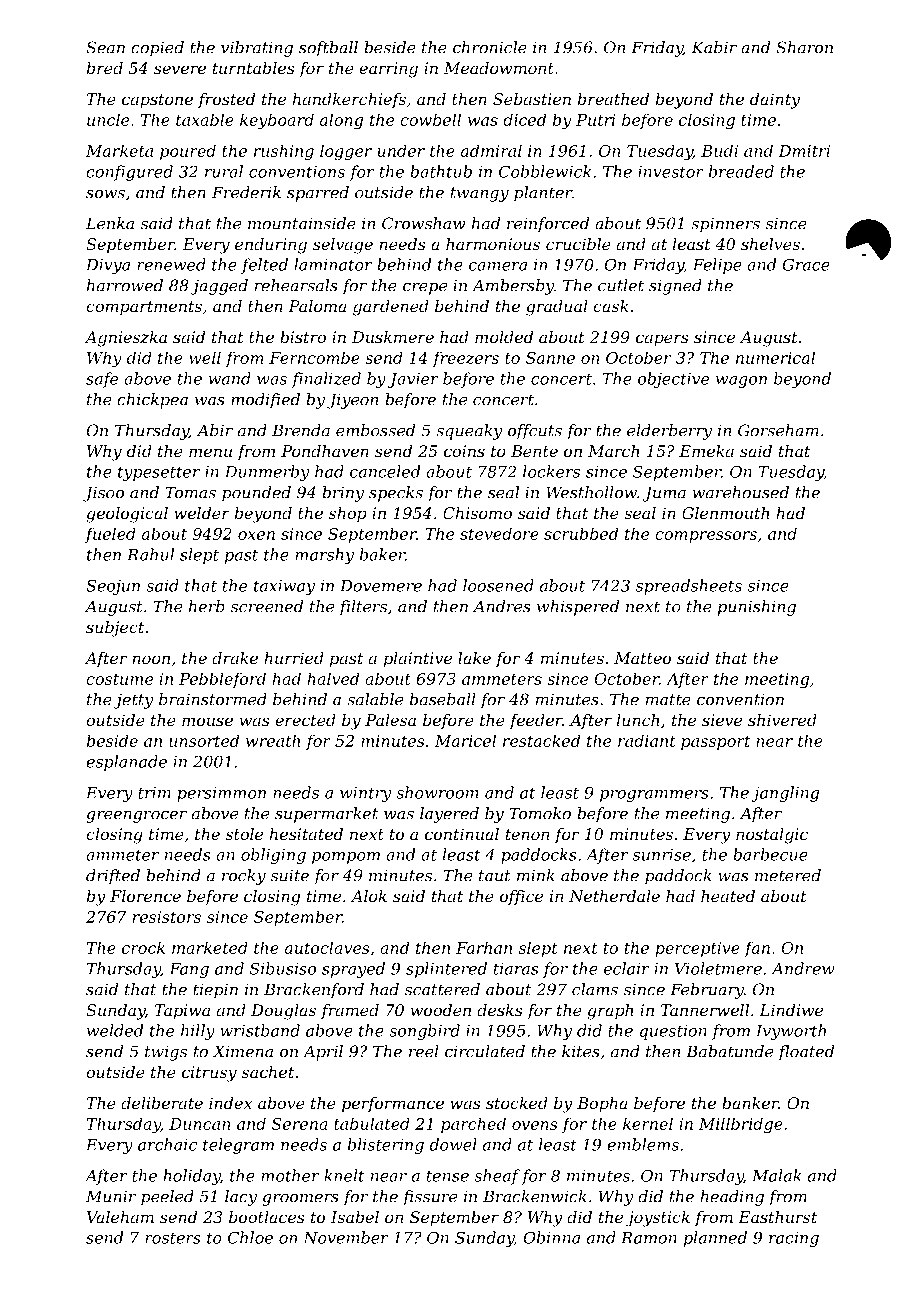 This screenshot has height=1308, width=924. What do you see at coordinates (250, 1237) in the screenshot?
I see `Chloe` at bounding box center [250, 1237].
